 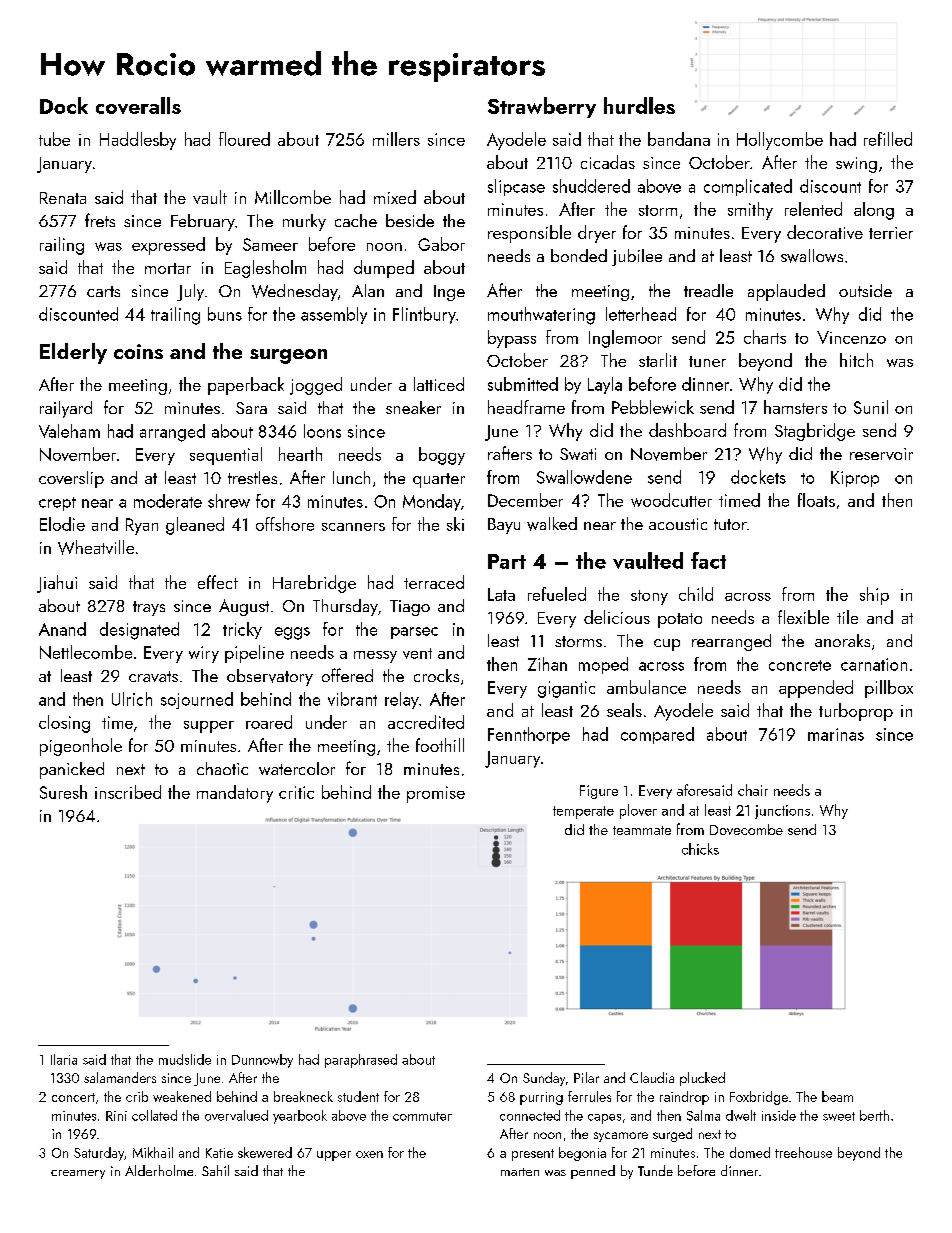 I want to click on Sahil, so click(x=215, y=1170).
